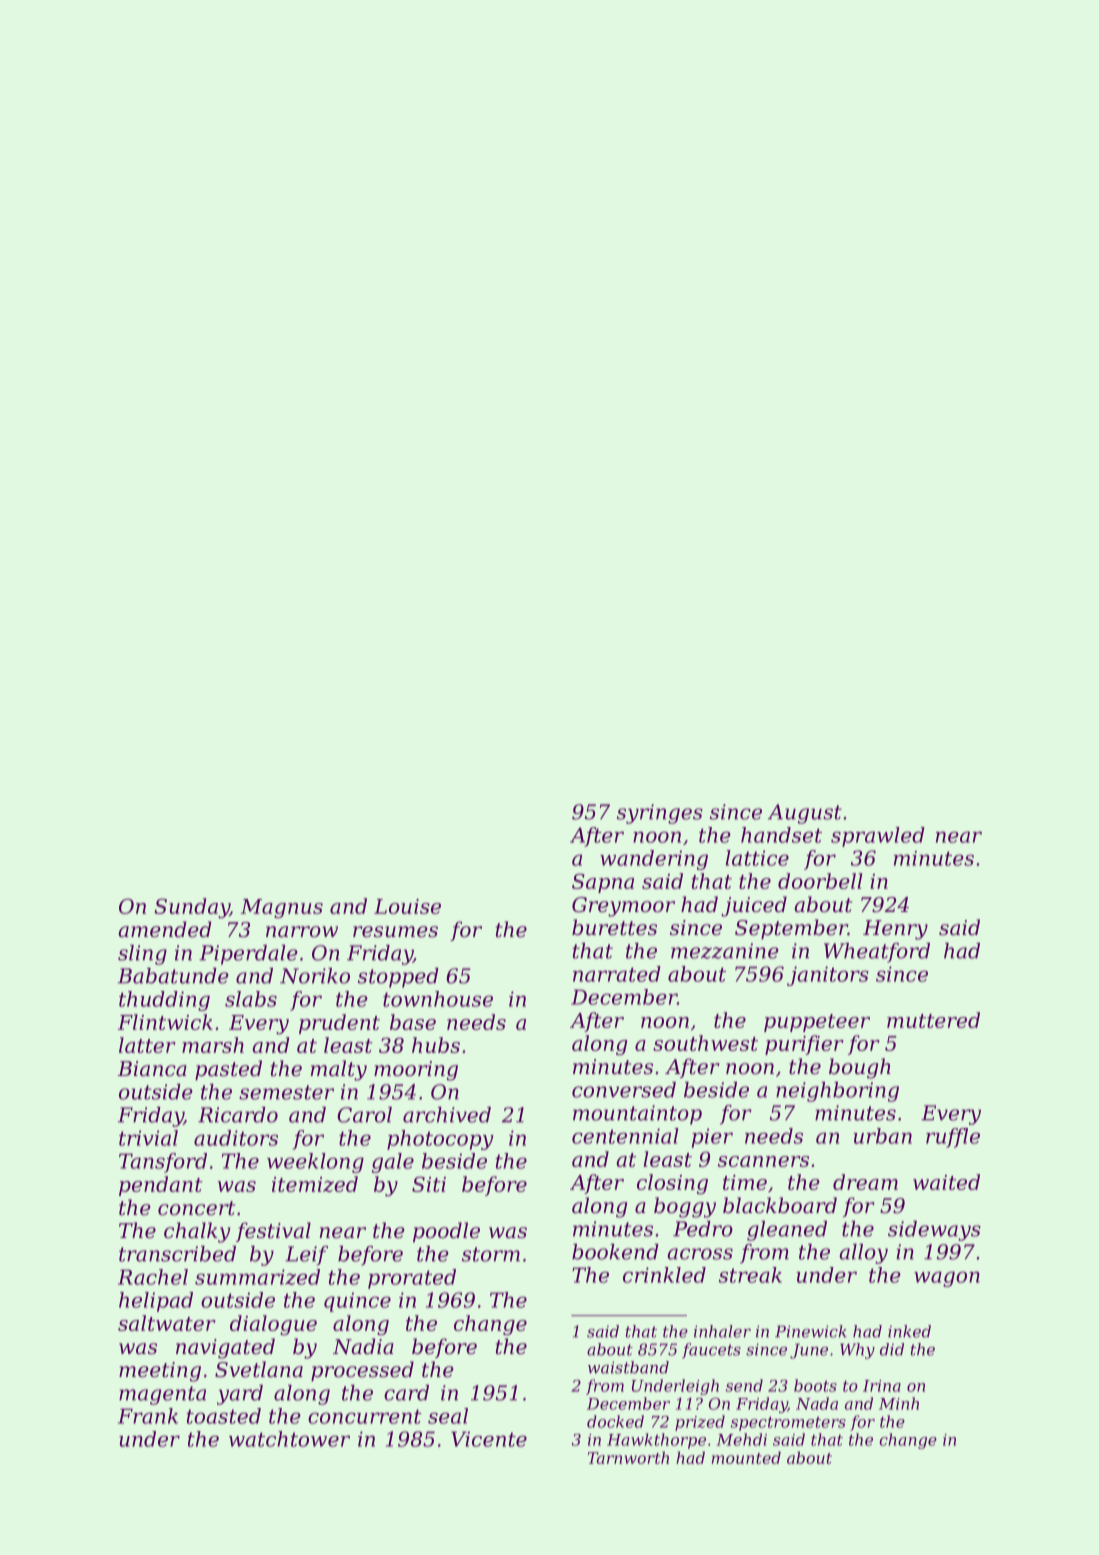 The width and height of the screenshot is (1099, 1555). What do you see at coordinates (805, 814) in the screenshot?
I see `August` at bounding box center [805, 814].
